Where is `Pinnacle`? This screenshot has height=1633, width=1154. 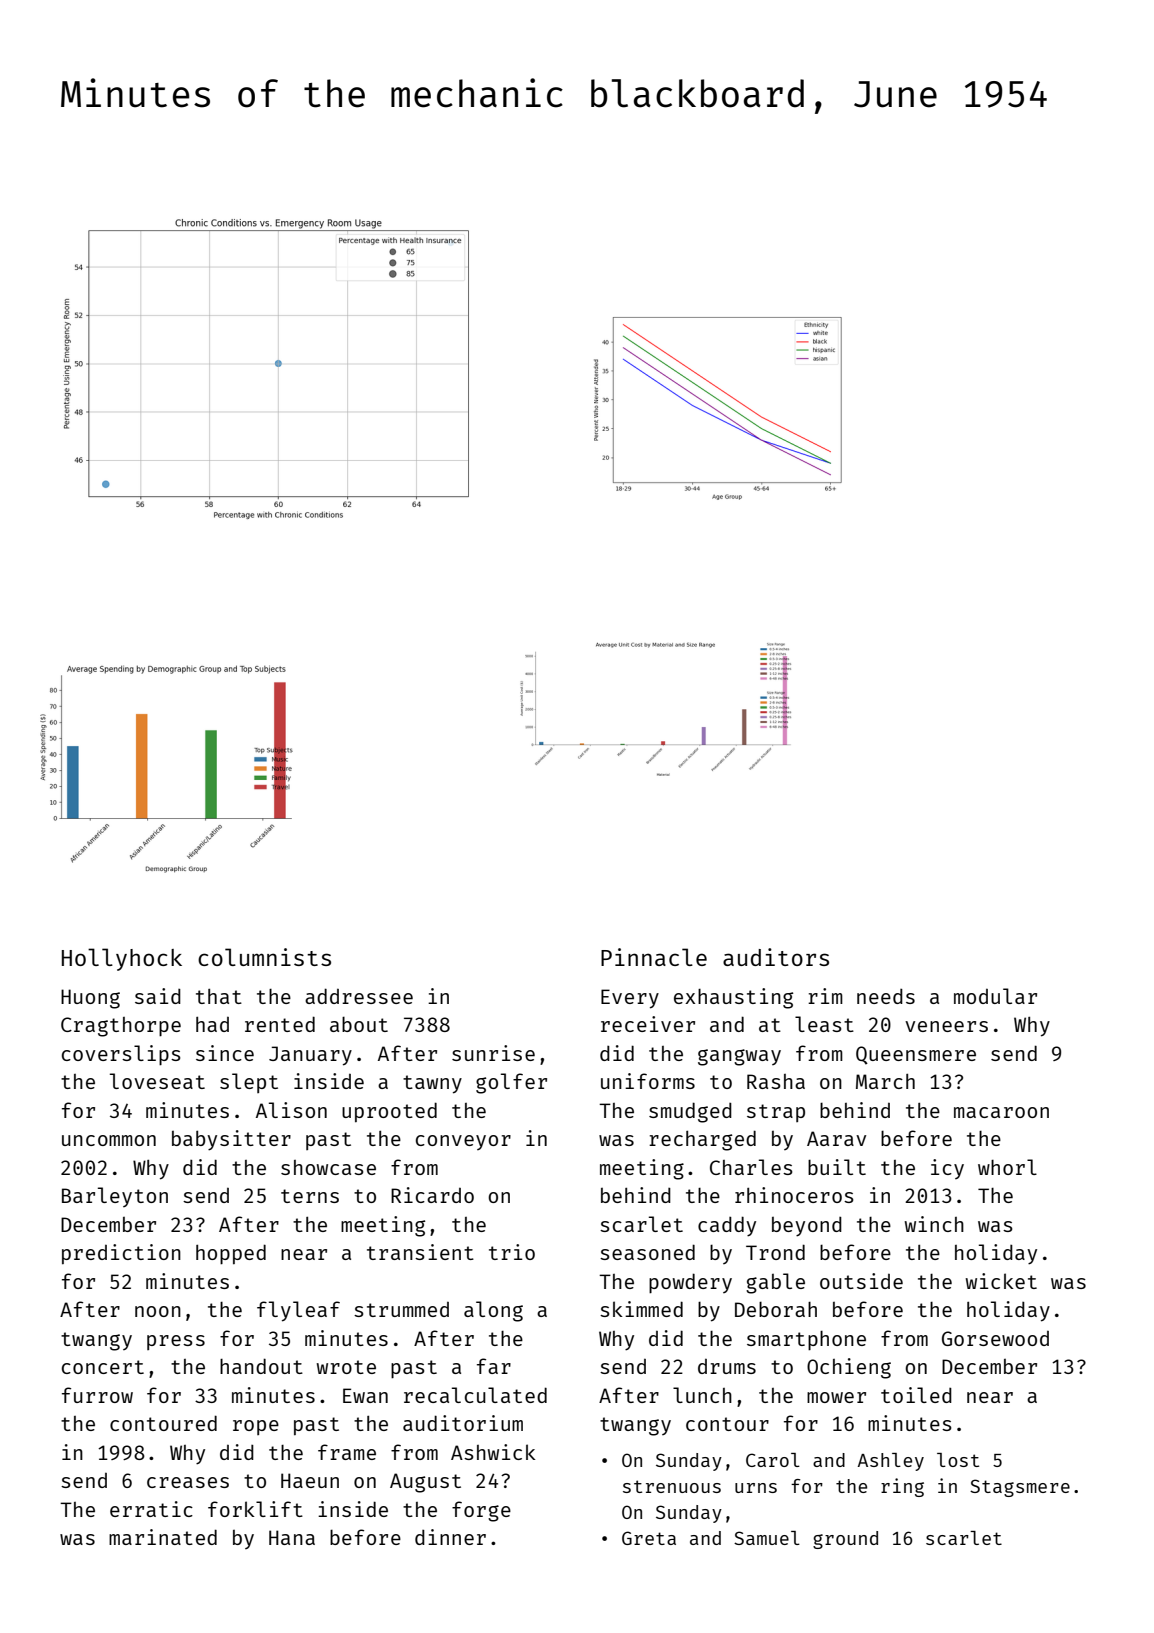 Pinnacle is located at coordinates (654, 957).
